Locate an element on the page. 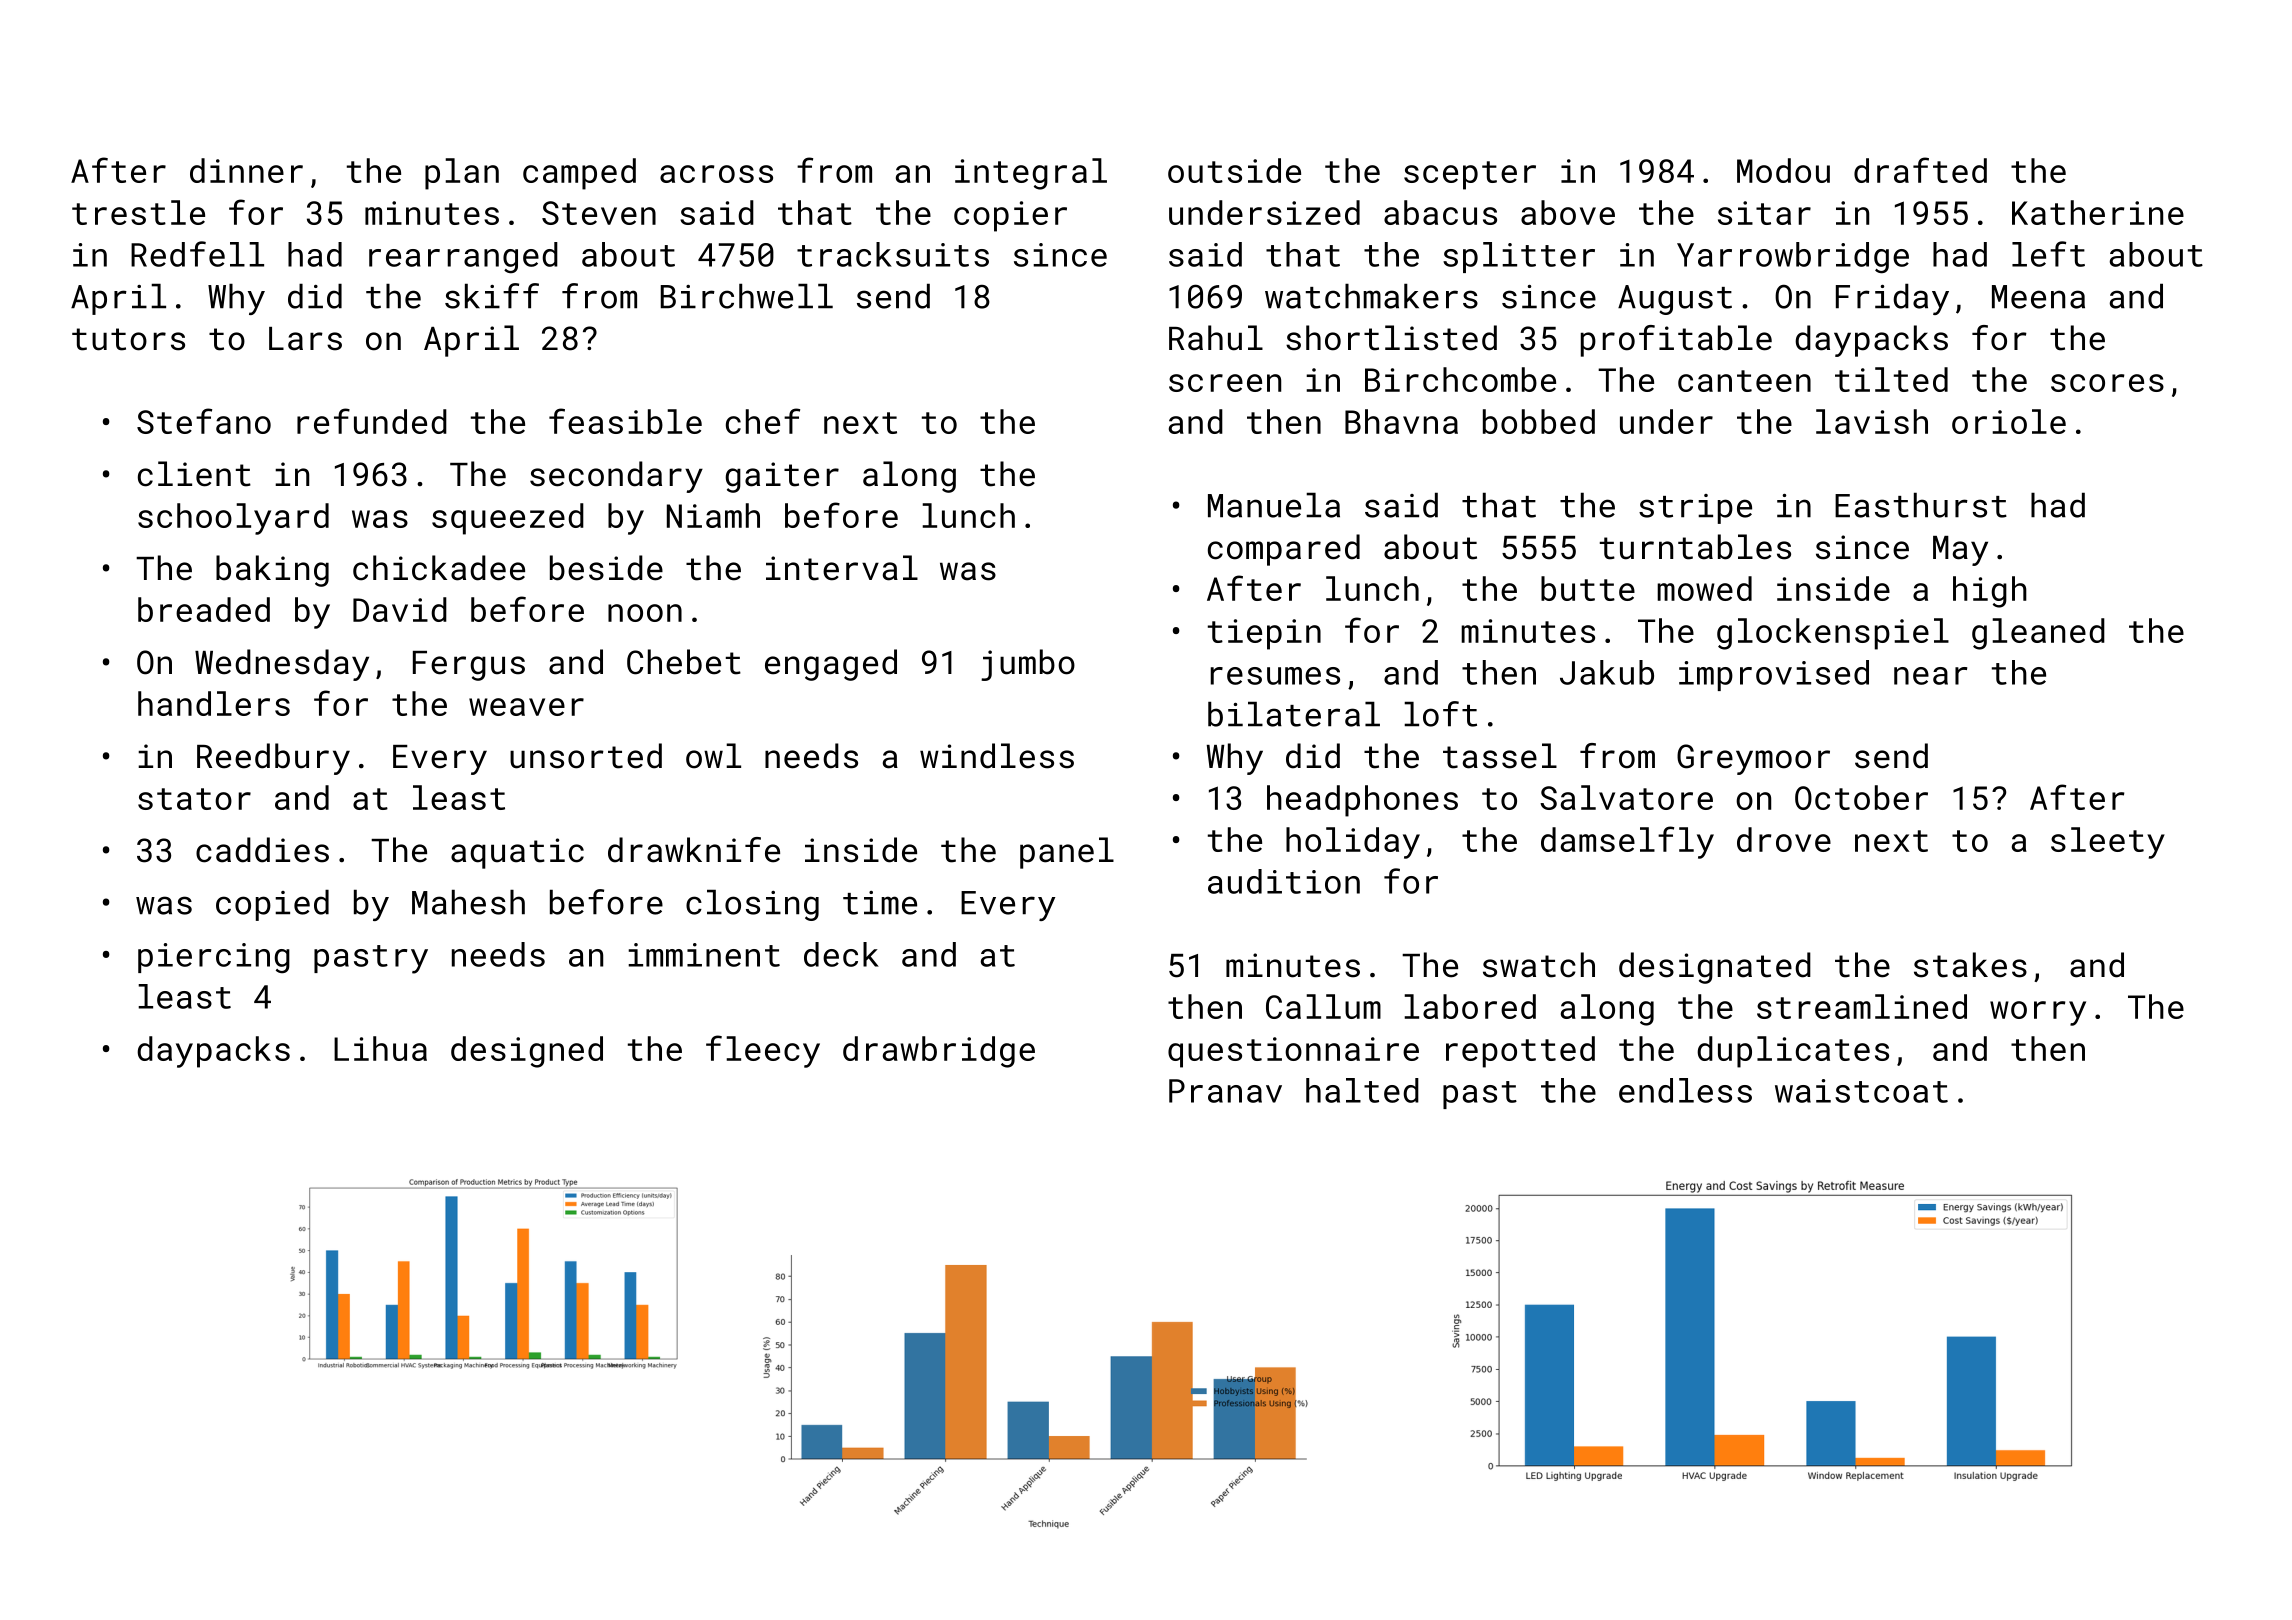  Pranav is located at coordinates (1225, 1091).
